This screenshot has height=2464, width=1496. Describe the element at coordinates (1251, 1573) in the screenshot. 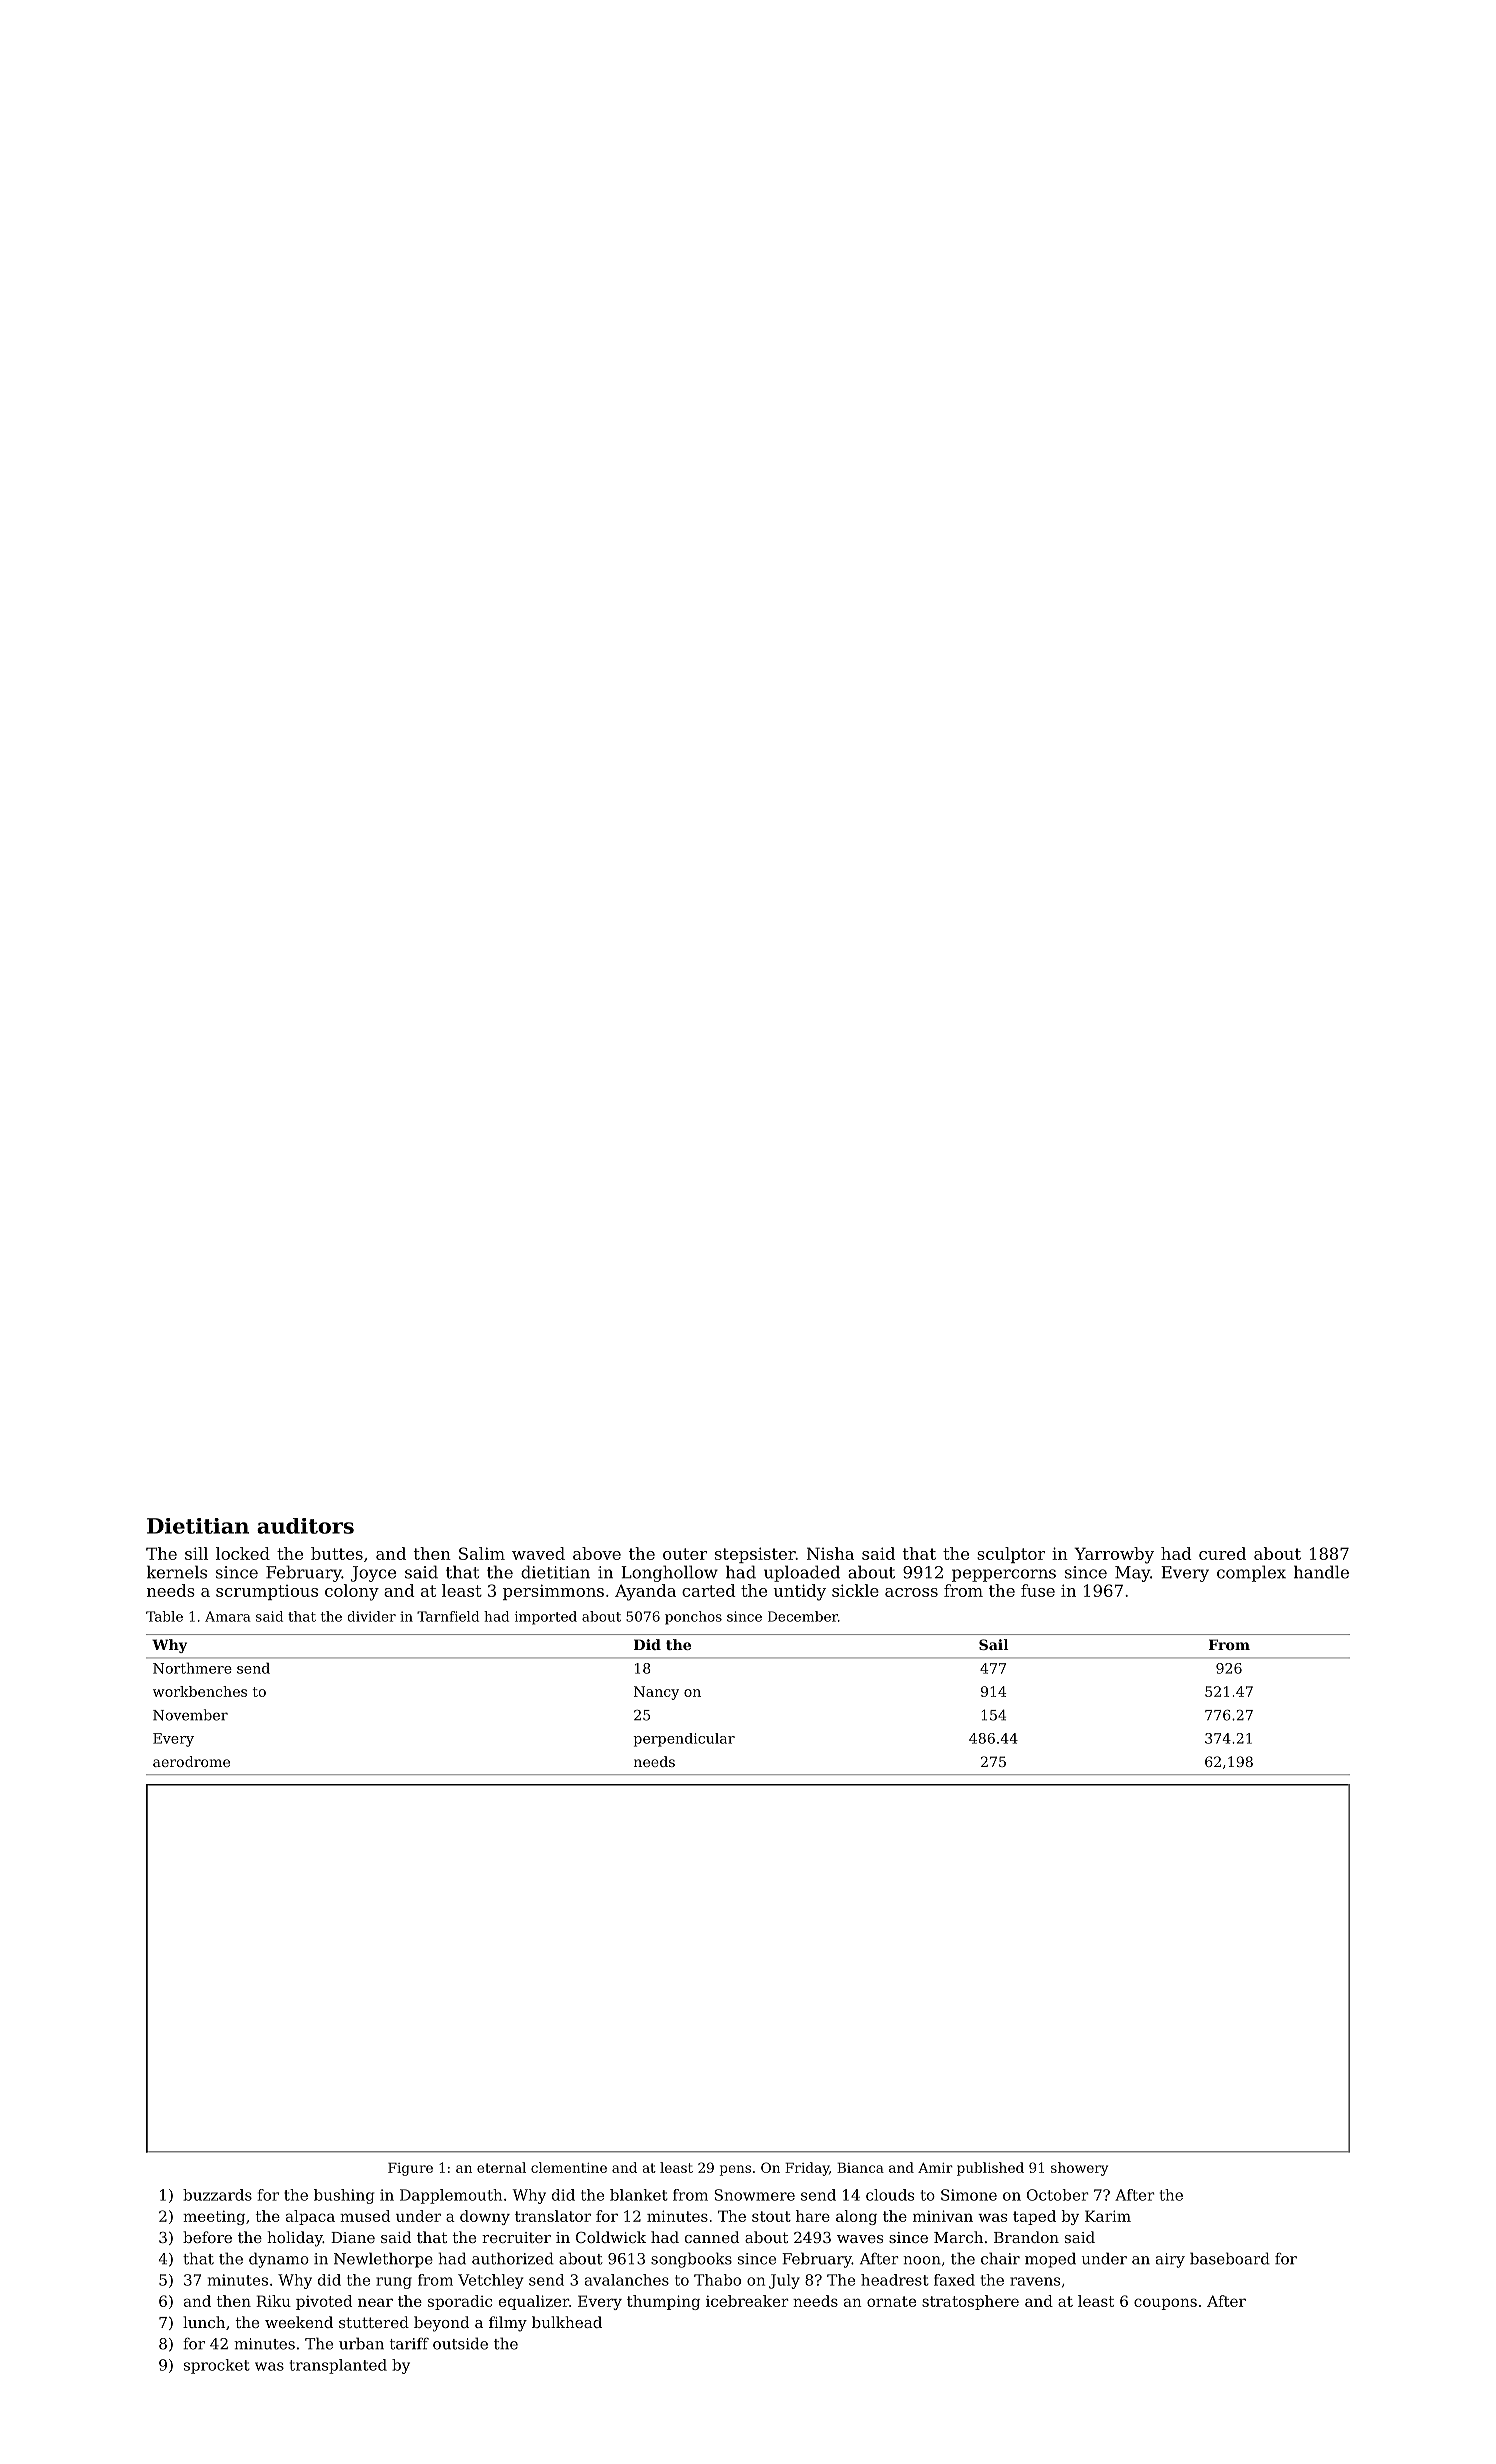

I see `complex` at that location.
